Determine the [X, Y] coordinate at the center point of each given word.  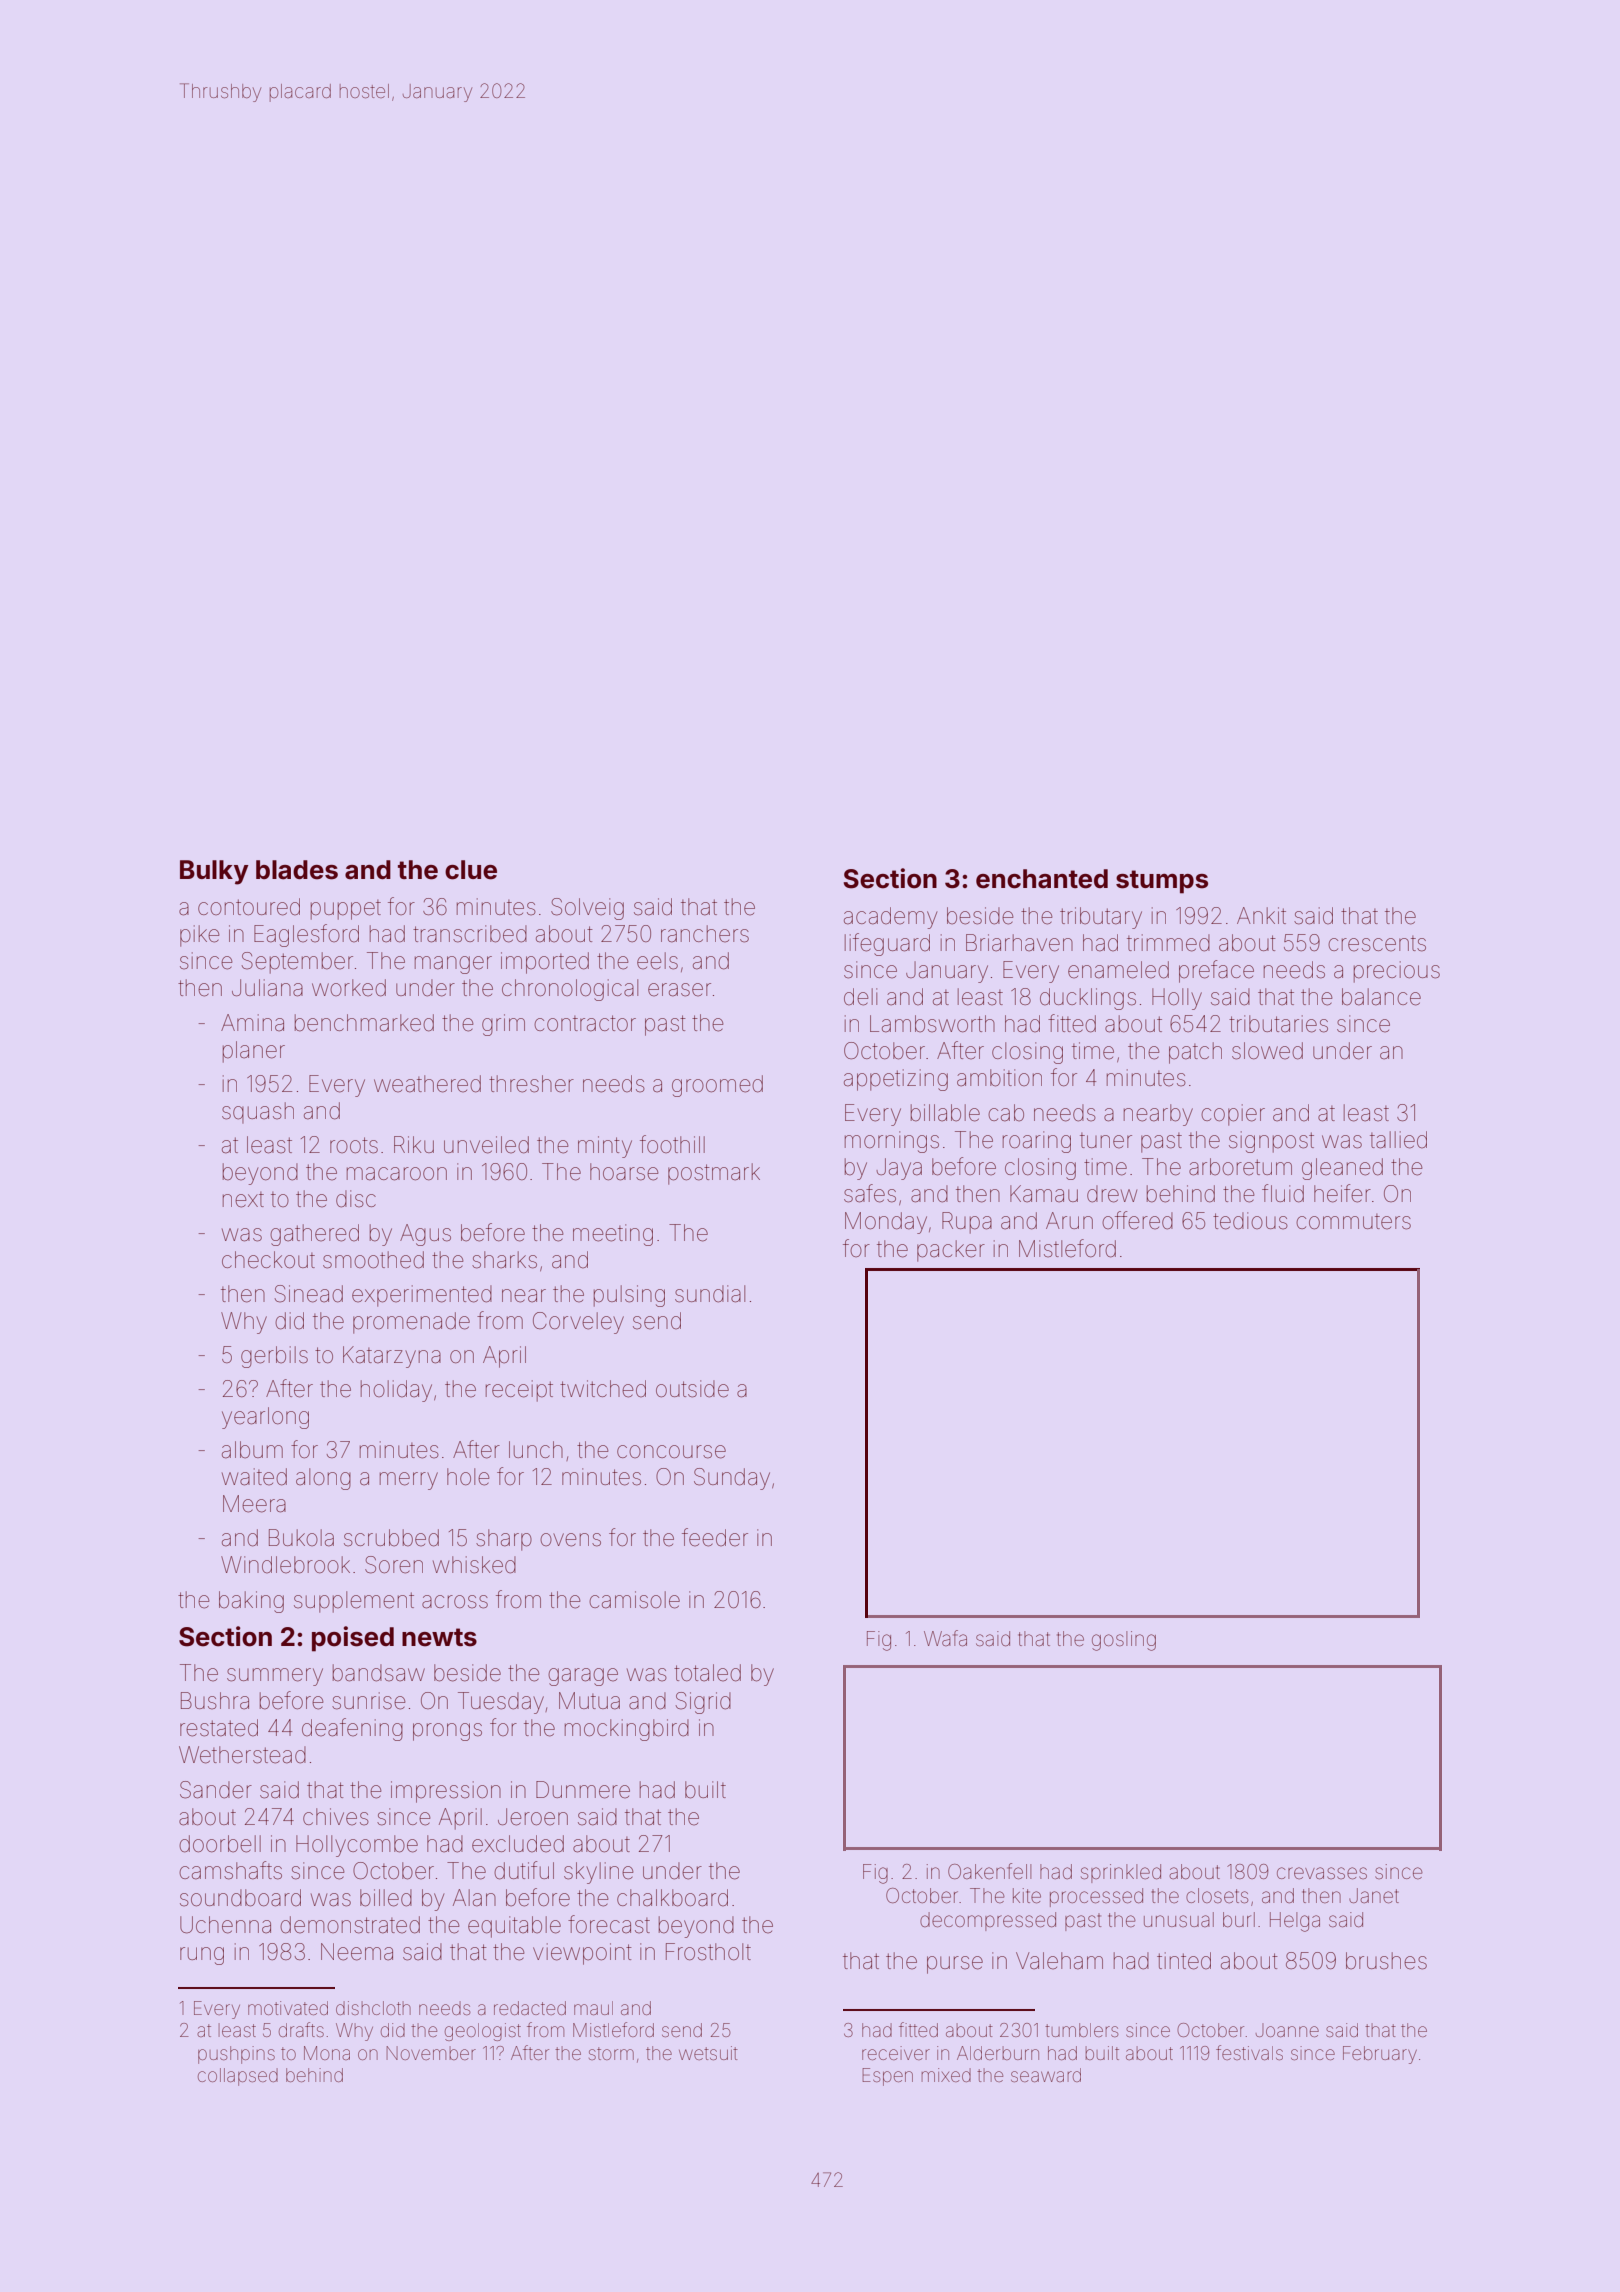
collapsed [238, 2077]
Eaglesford [306, 935]
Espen [888, 2077]
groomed [717, 1086]
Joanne [1287, 2030]
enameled [1118, 970]
